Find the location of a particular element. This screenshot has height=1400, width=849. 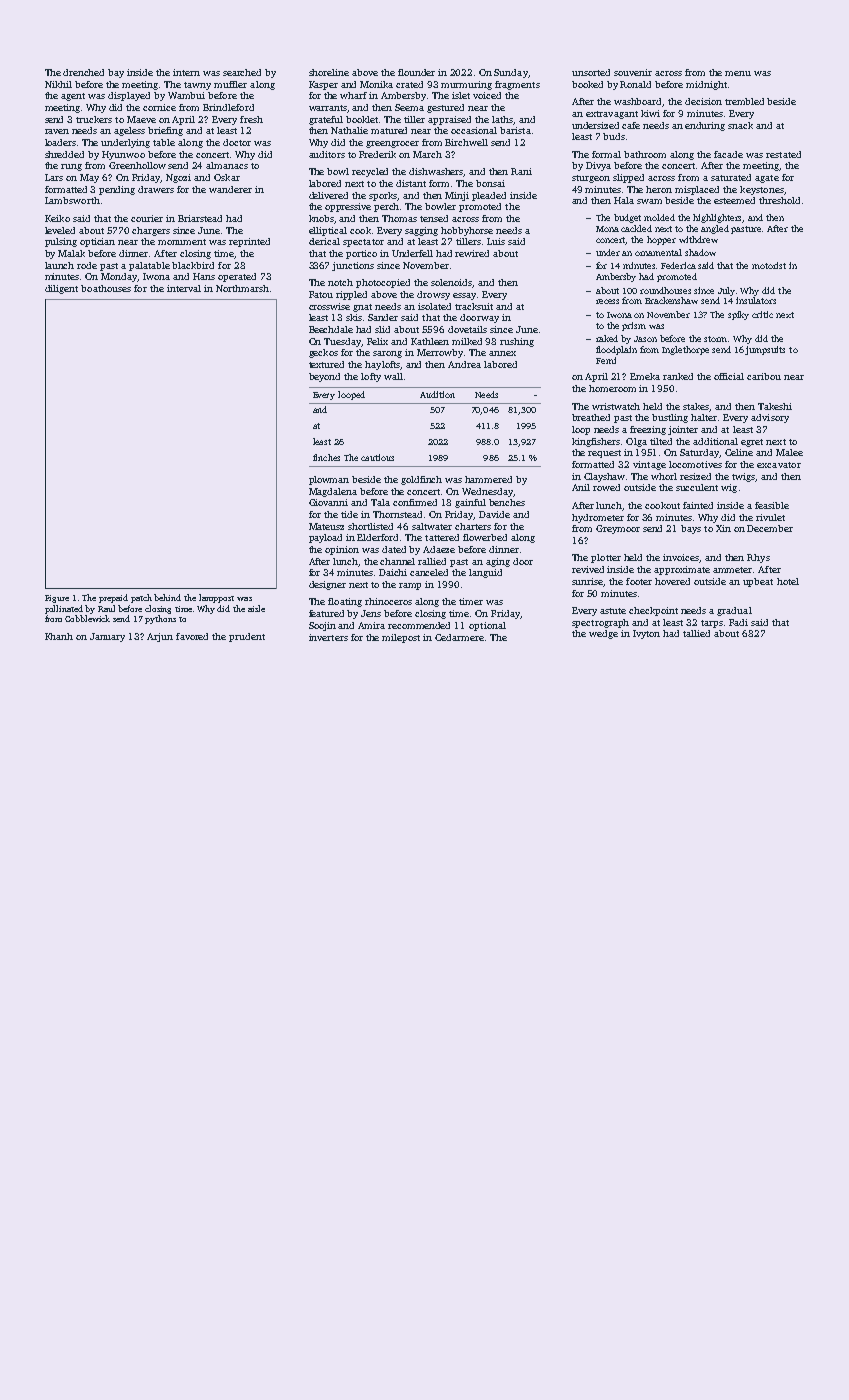

Giovanni is located at coordinates (328, 502).
